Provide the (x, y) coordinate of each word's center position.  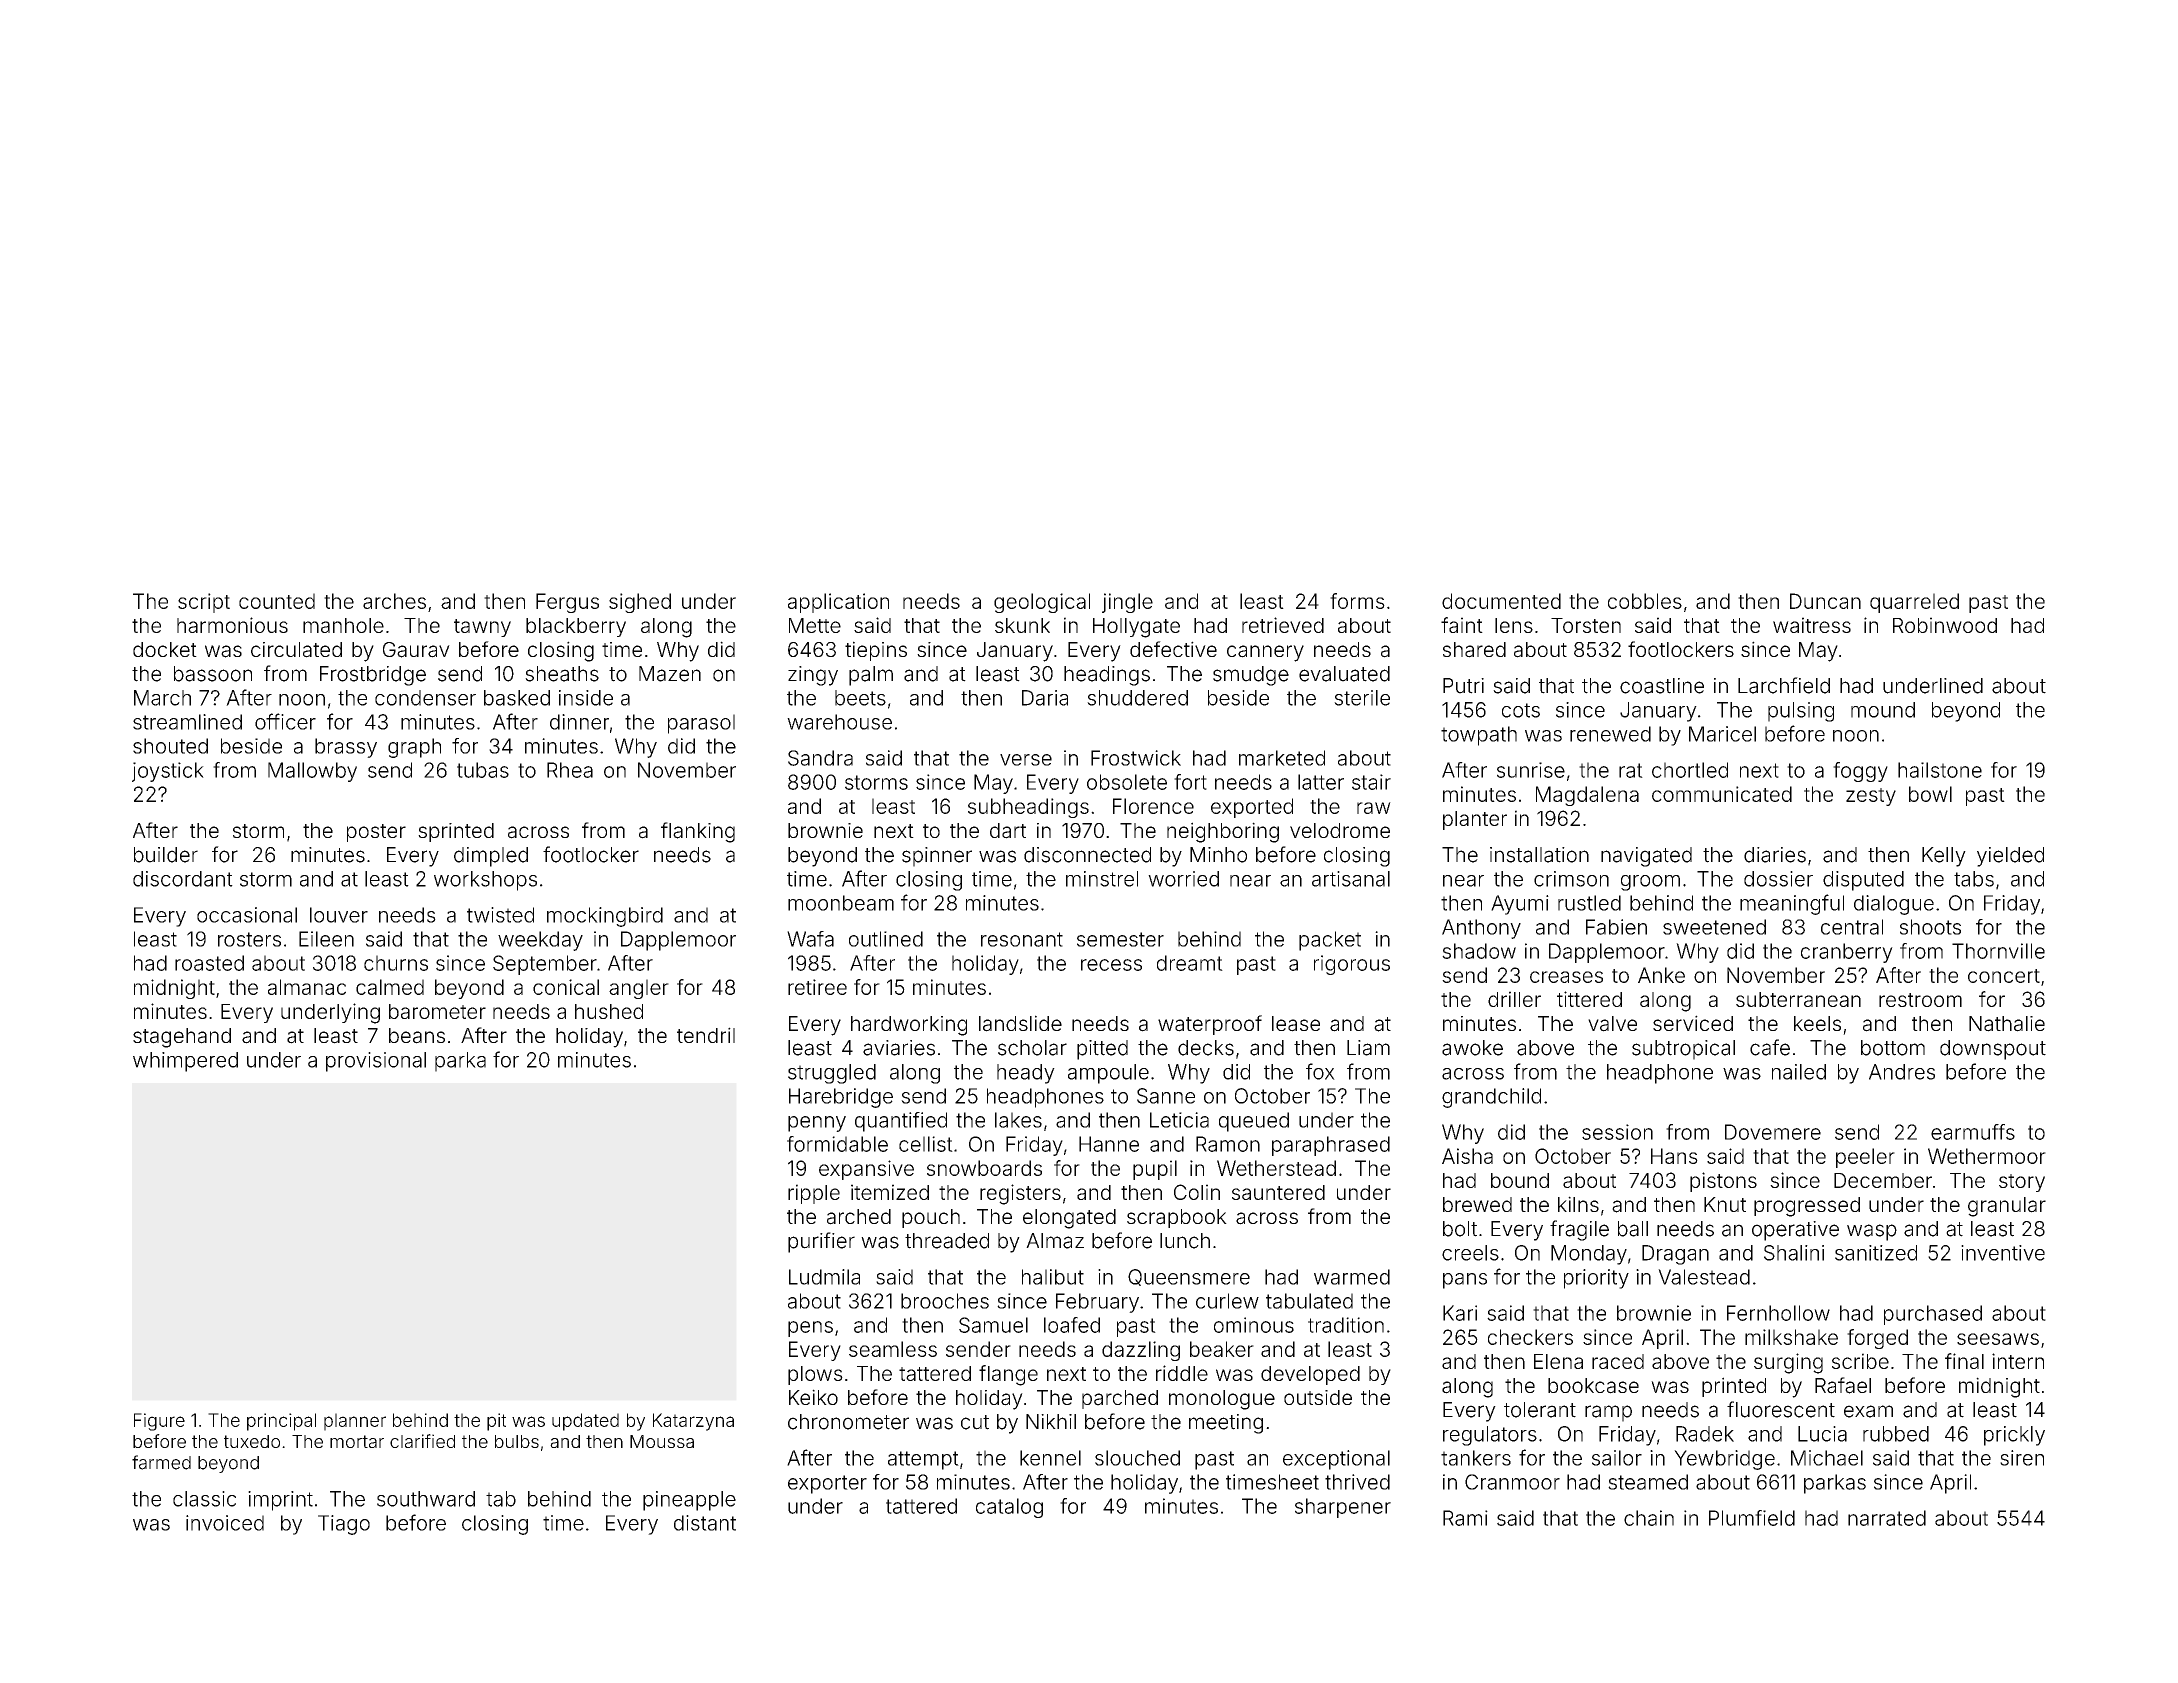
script (204, 603)
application (838, 603)
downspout (1993, 1050)
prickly (2014, 1436)
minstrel (1102, 879)
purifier (821, 1242)
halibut (1053, 1277)
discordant (183, 879)
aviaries (899, 1048)
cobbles (1645, 601)
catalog (1009, 1508)
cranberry (1847, 953)
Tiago (344, 1525)
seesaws (1998, 1339)
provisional (376, 1062)
